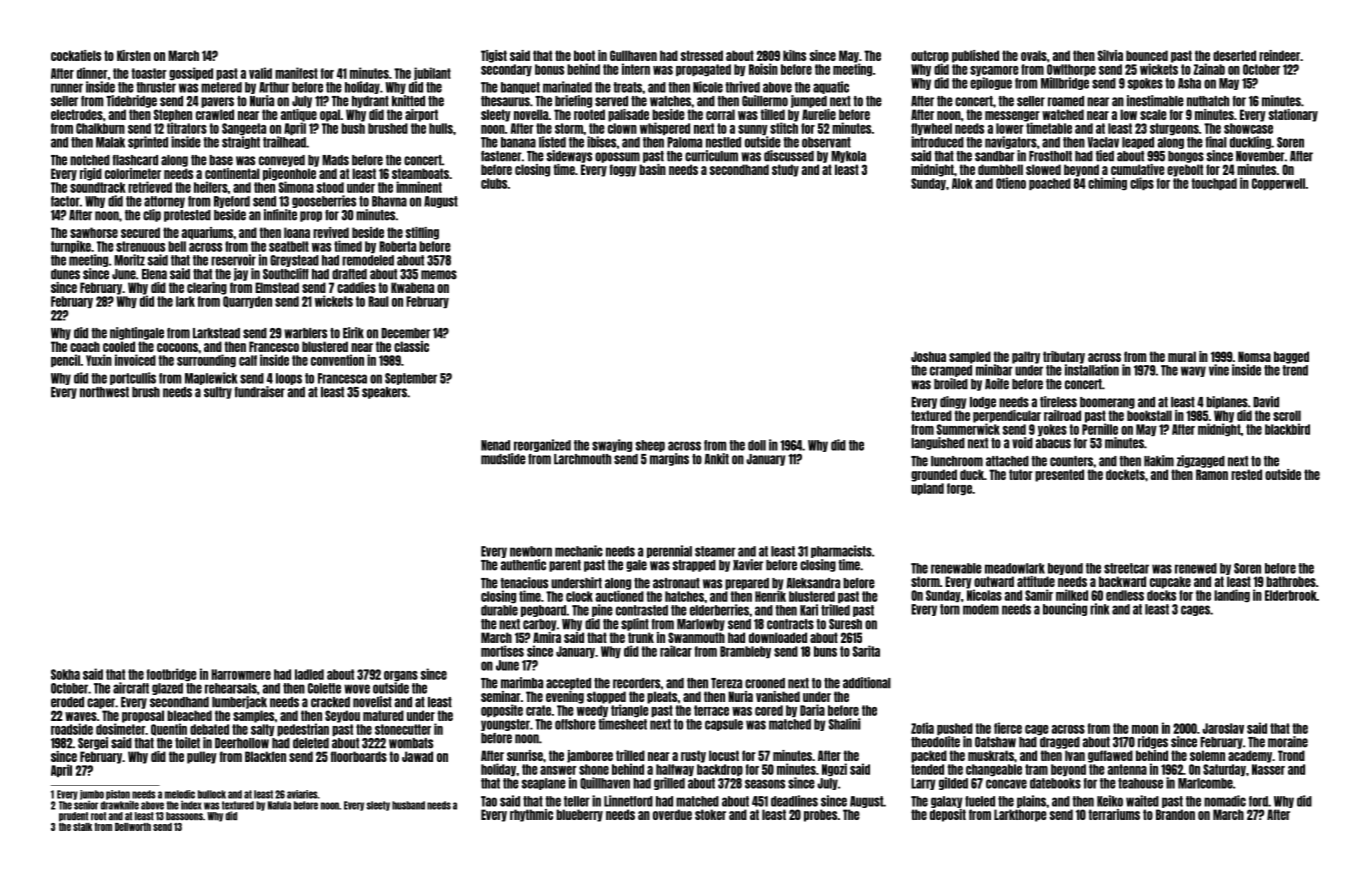 The height and width of the screenshot is (887, 1372). What do you see at coordinates (785, 170) in the screenshot?
I see `study` at bounding box center [785, 170].
